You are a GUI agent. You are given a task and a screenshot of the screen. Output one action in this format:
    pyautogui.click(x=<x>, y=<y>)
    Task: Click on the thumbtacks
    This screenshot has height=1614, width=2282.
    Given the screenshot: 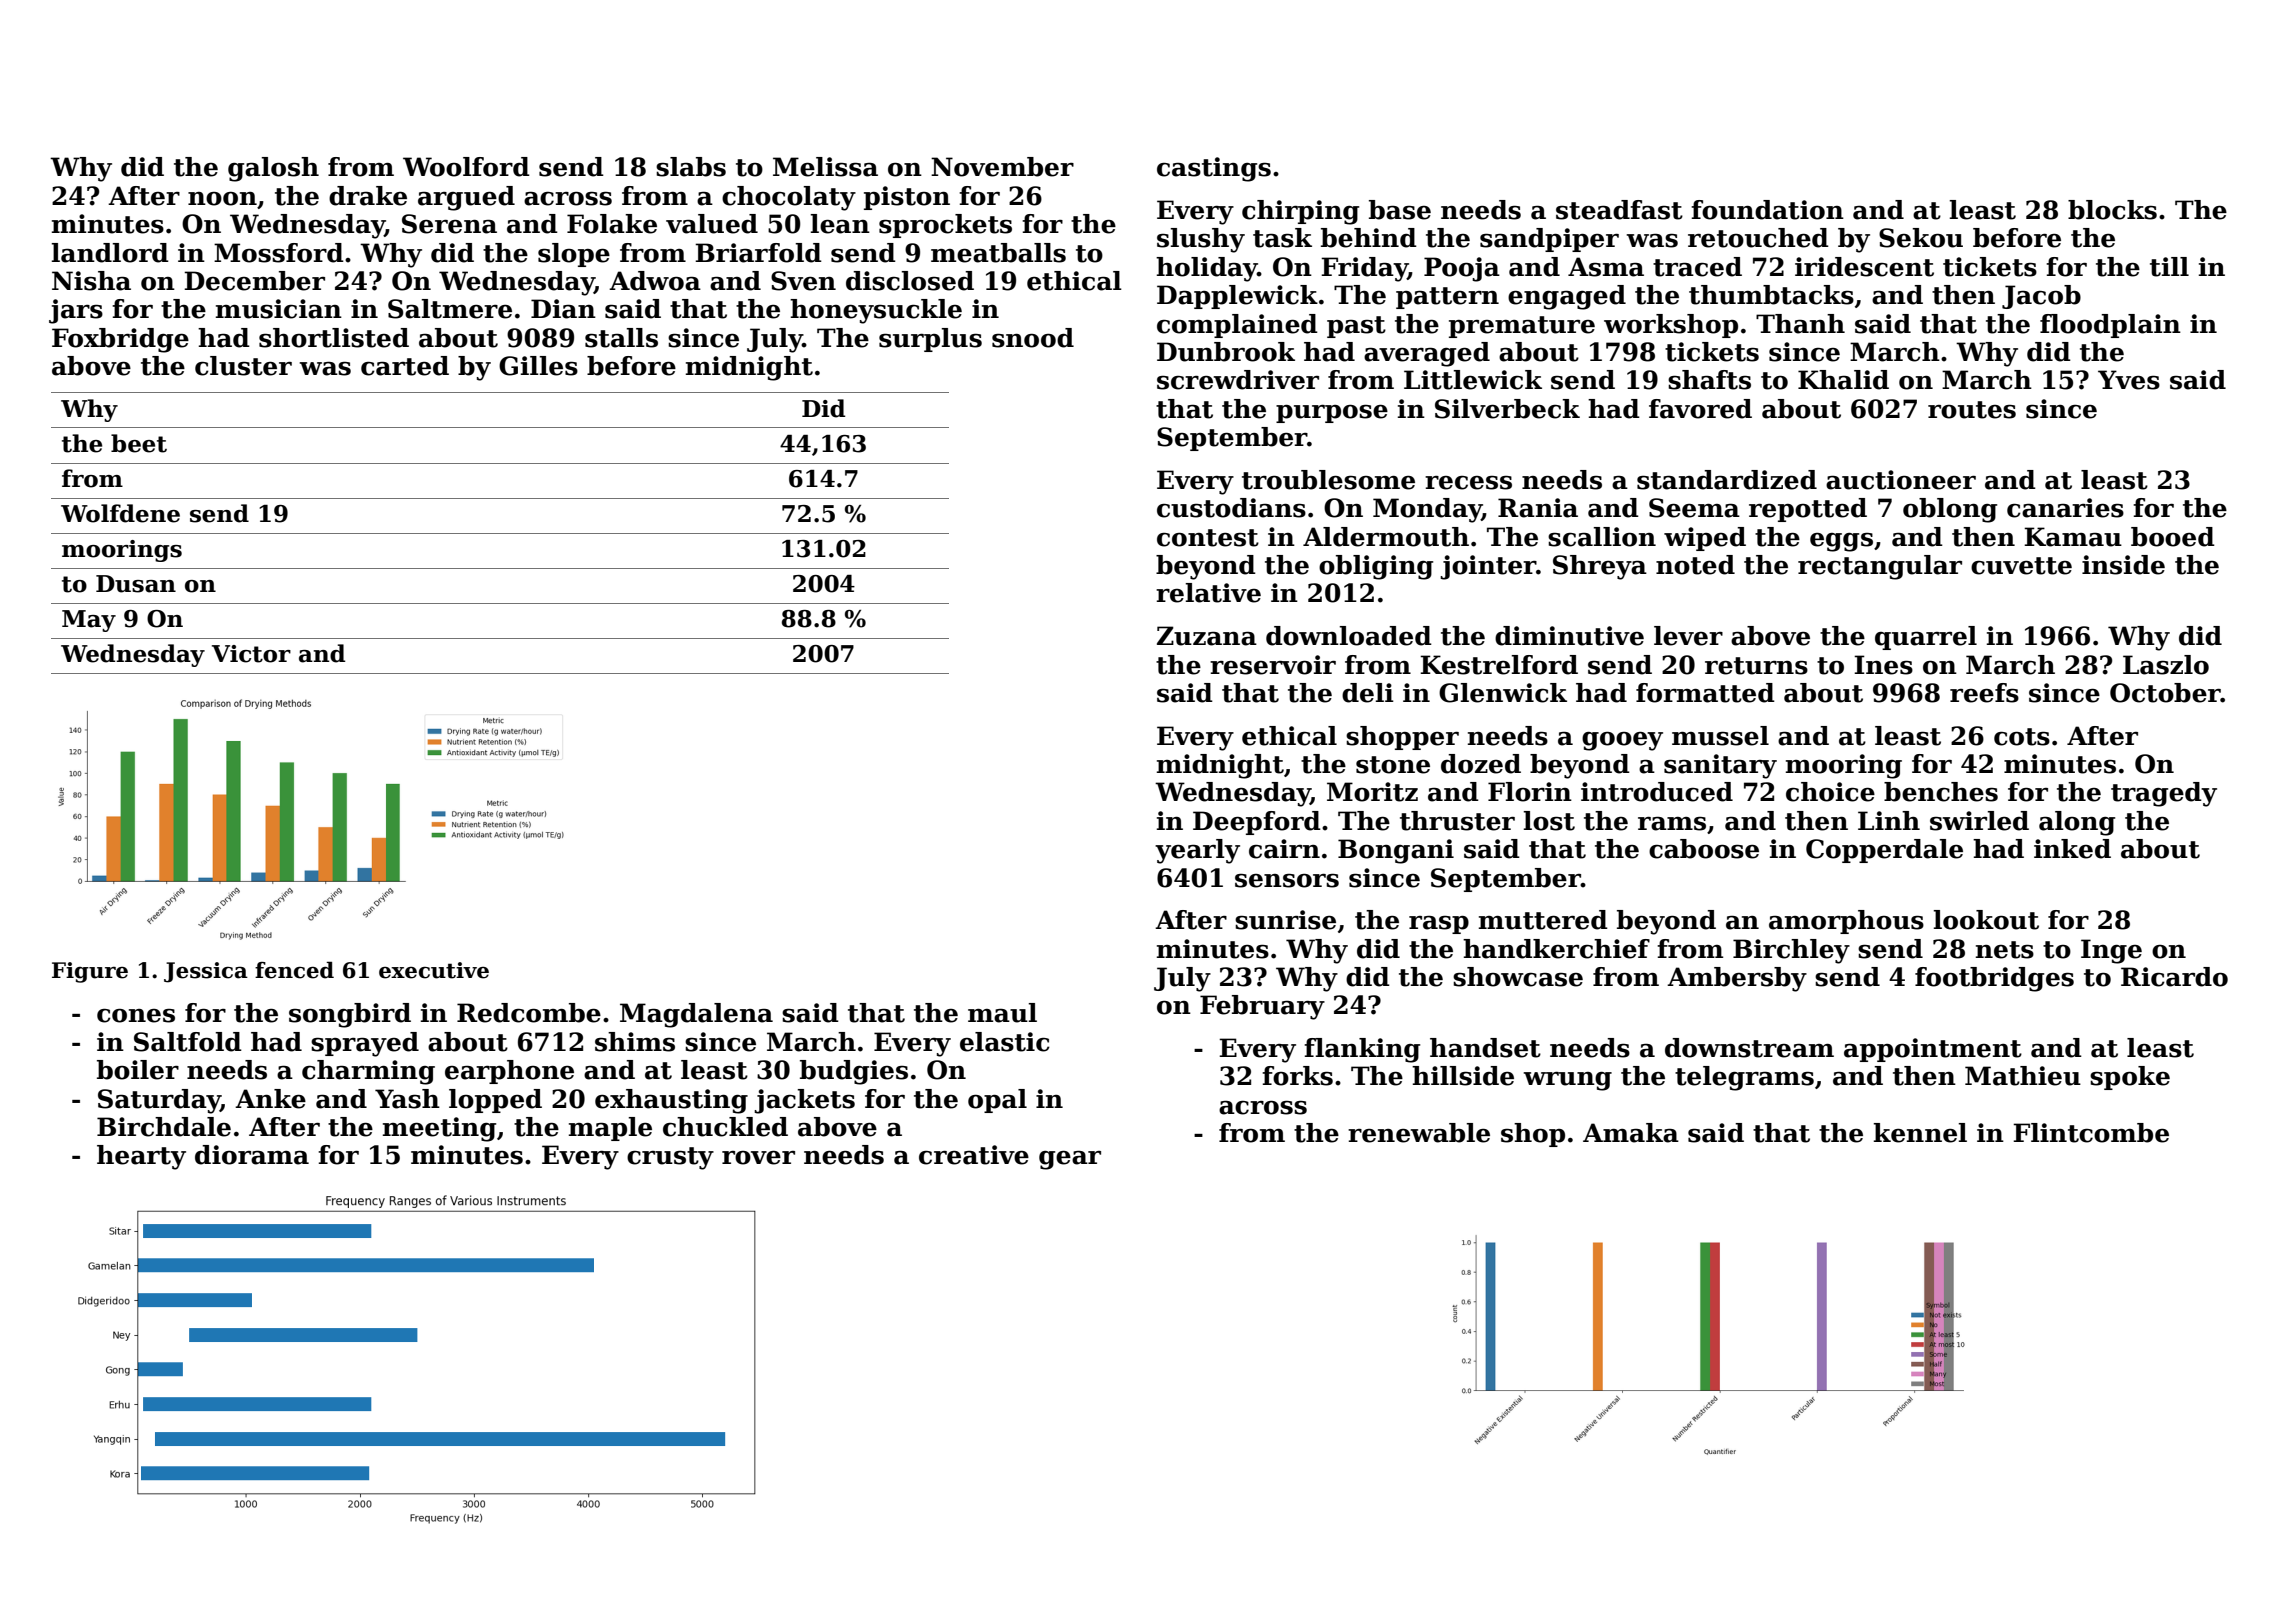 What is the action you would take?
    pyautogui.click(x=1771, y=295)
